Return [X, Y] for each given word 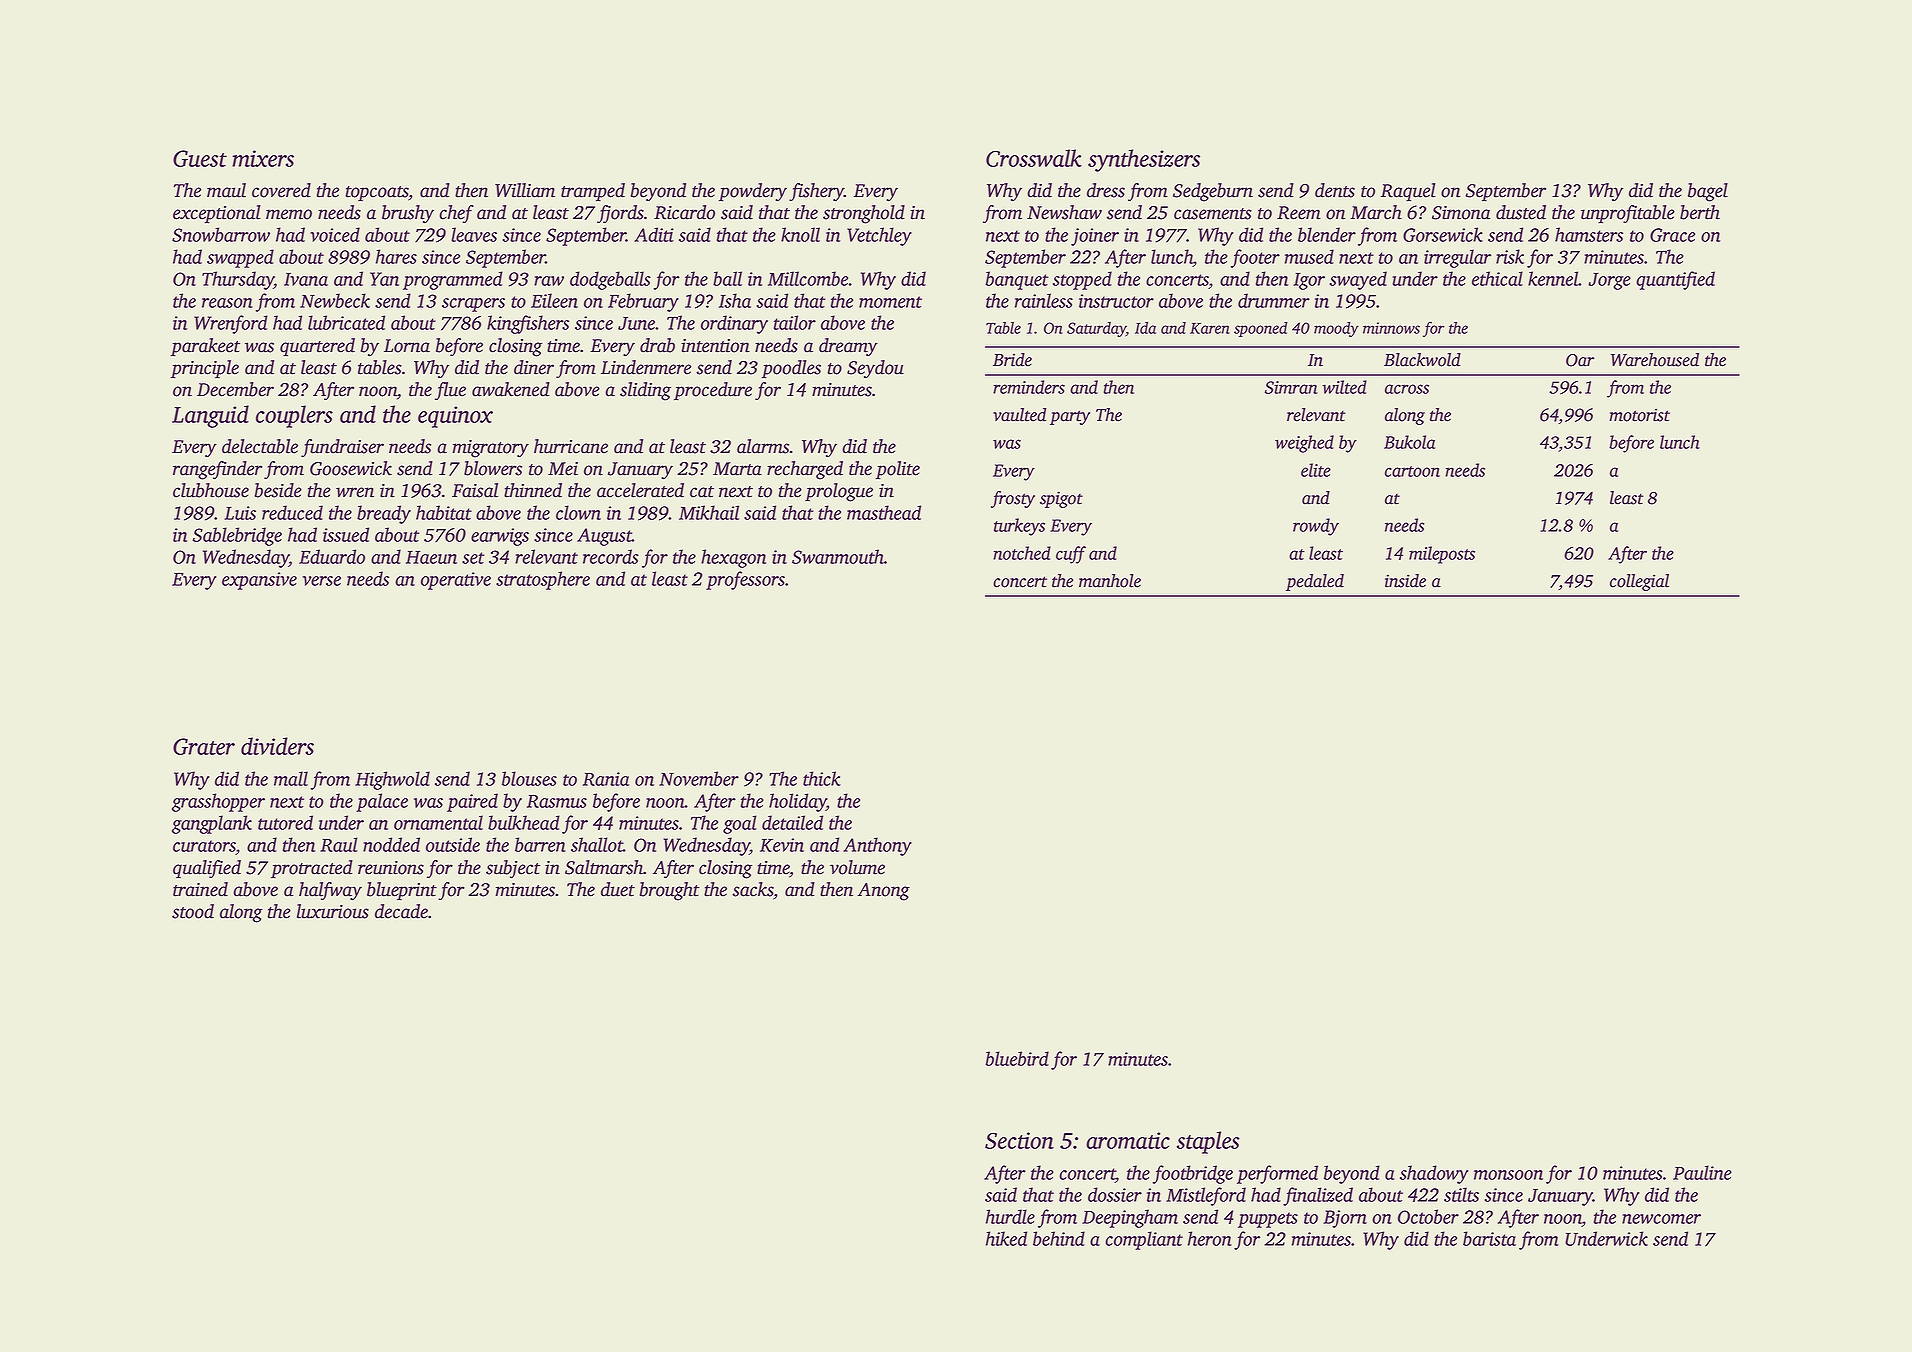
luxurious [333, 911]
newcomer [1661, 1219]
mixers [263, 158]
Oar [1580, 360]
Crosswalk [1034, 158]
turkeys [1019, 527]
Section [1019, 1140]
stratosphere [543, 580]
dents [1335, 190]
